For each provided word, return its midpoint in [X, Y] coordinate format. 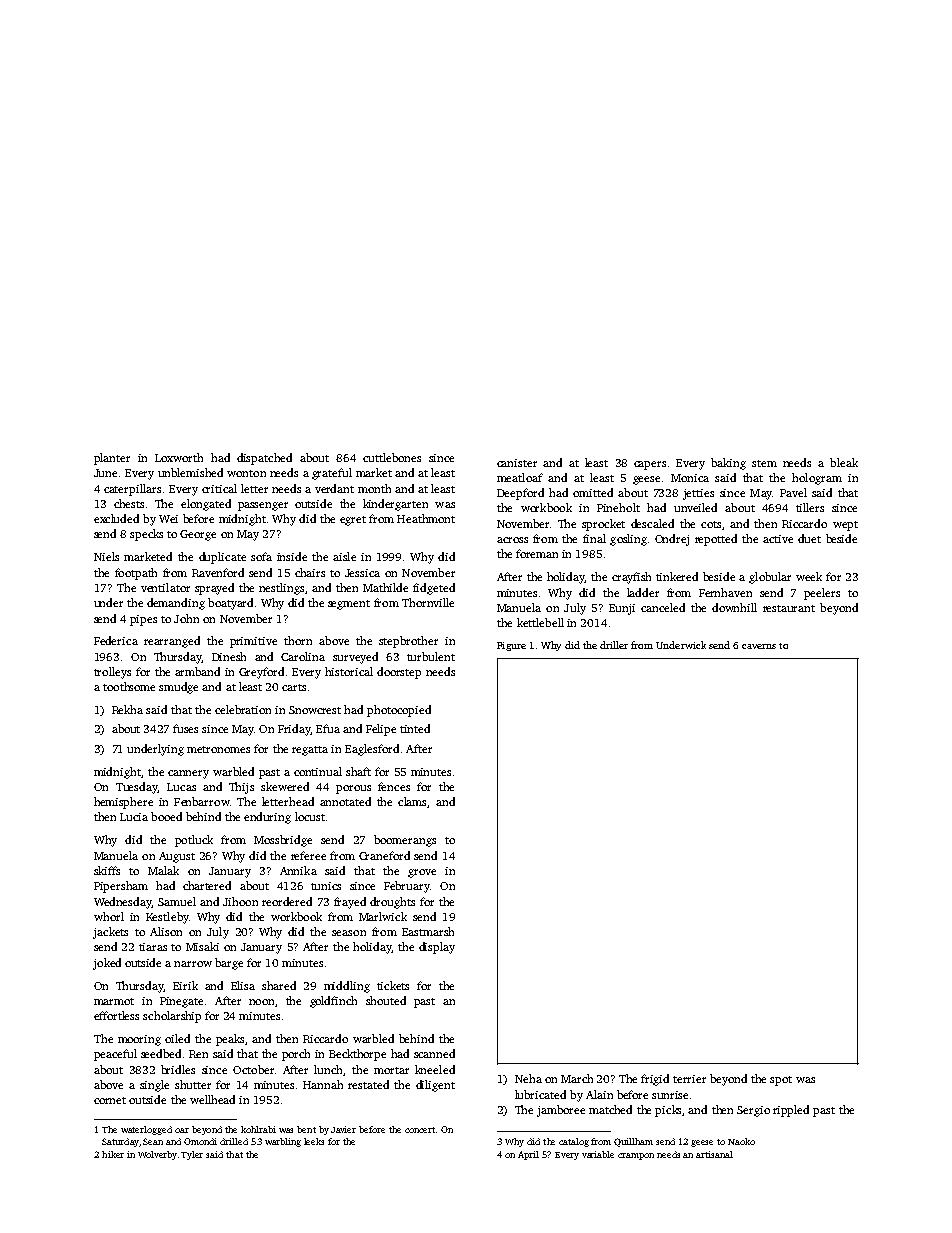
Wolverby [157, 1155]
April [528, 1155]
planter [112, 459]
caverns [759, 646]
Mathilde [385, 587]
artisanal [714, 1154]
